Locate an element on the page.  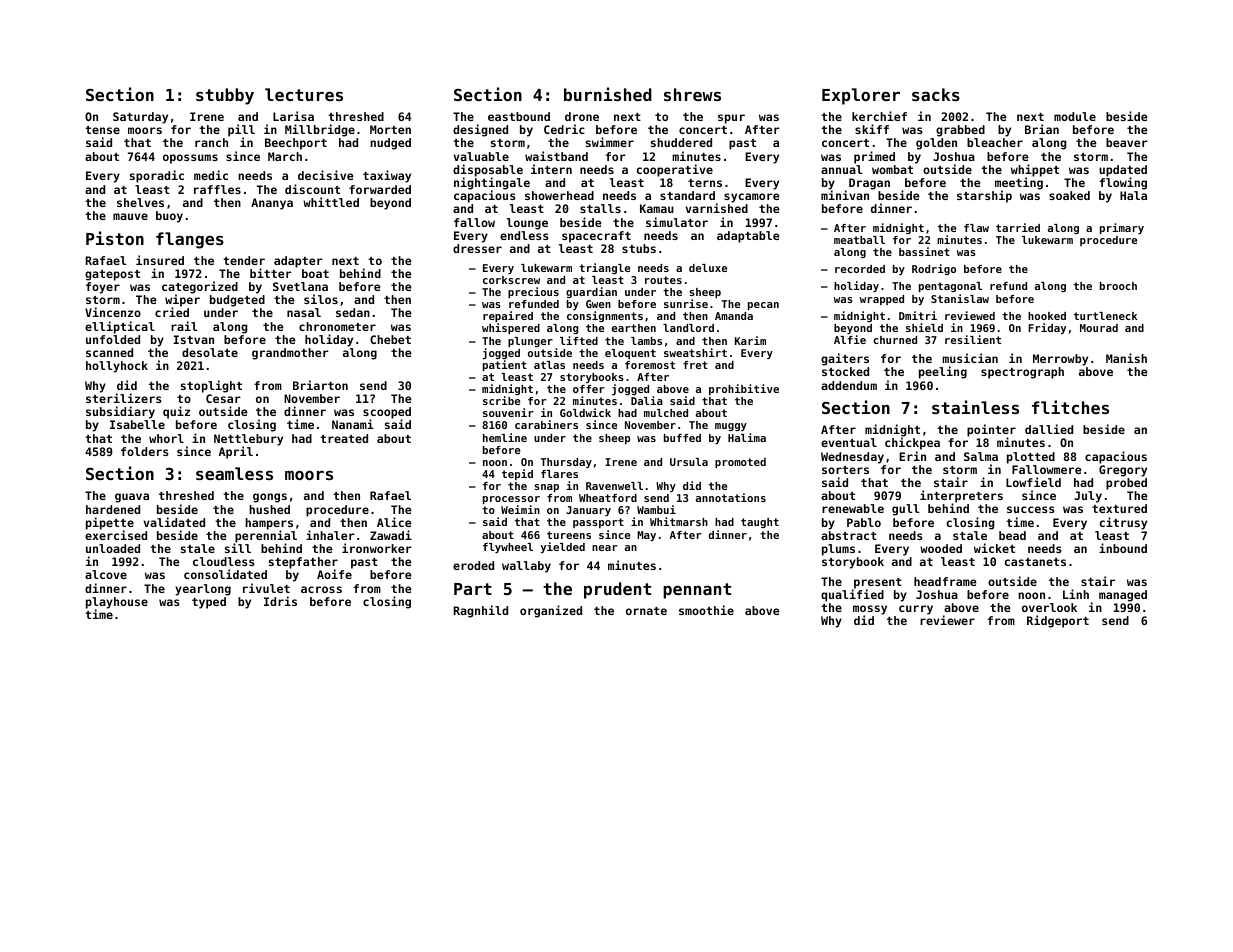
lectures is located at coordinates (304, 94).
